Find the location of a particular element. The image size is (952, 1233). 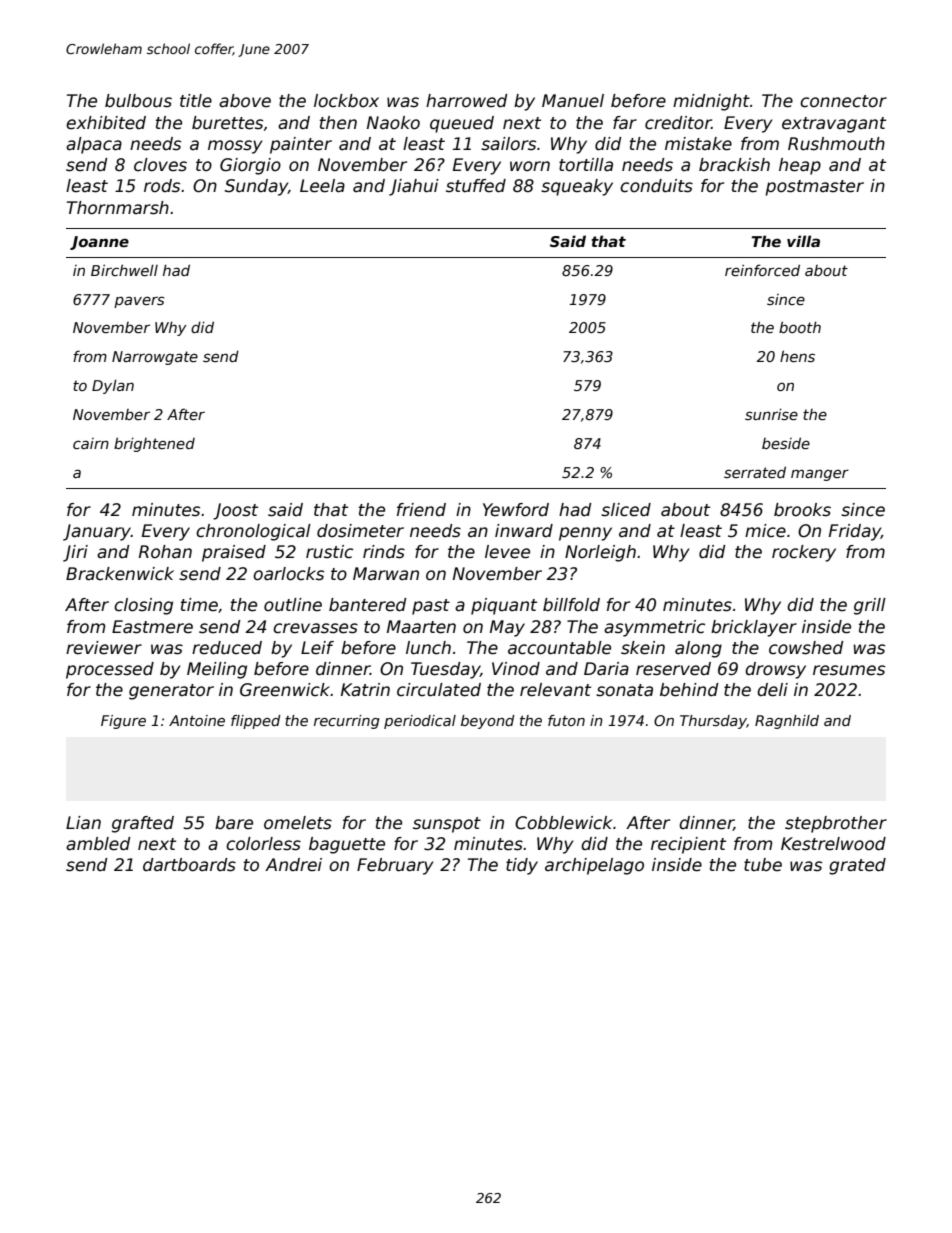

Rushmouth is located at coordinates (836, 144).
